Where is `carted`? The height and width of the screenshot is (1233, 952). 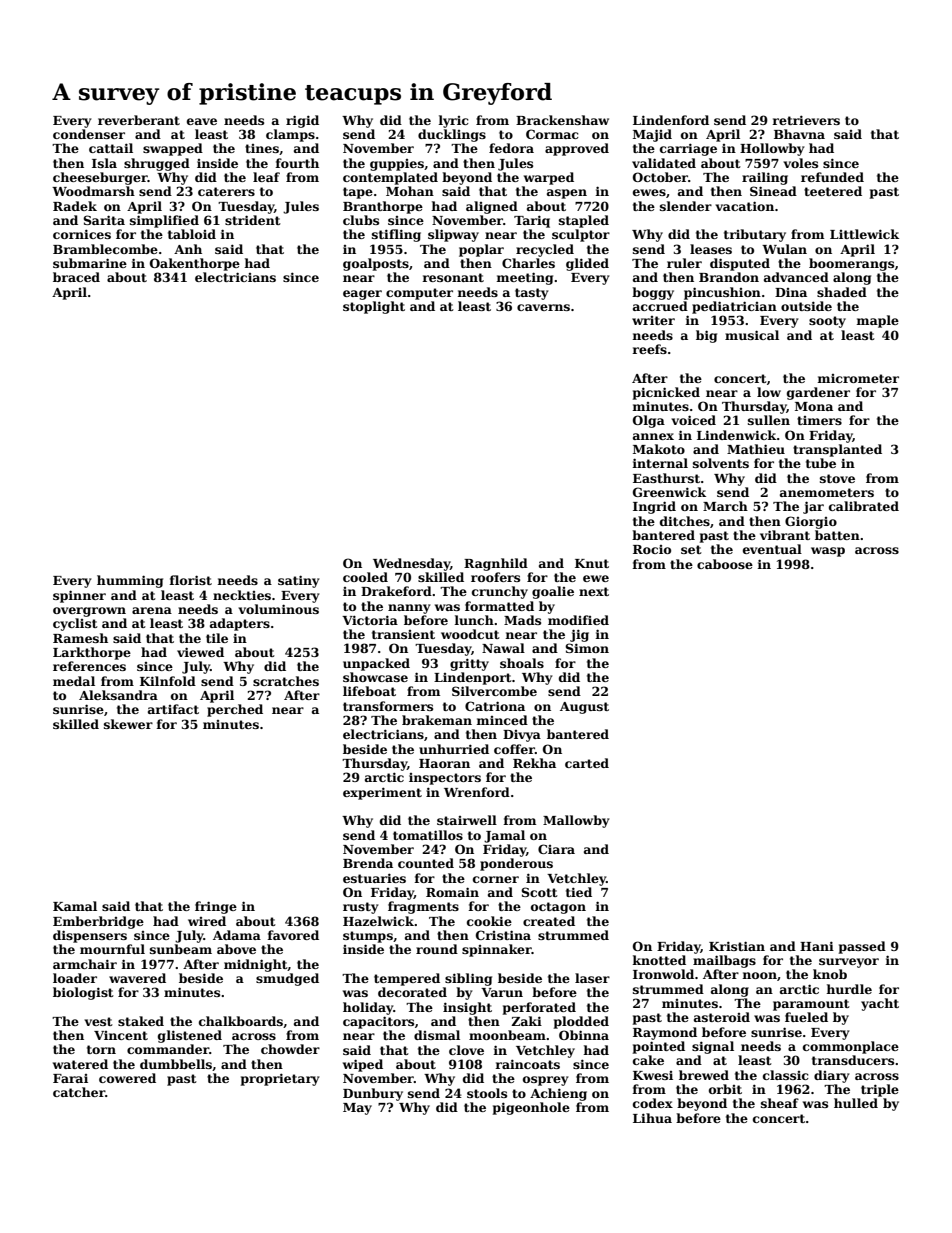
carted is located at coordinates (587, 763).
